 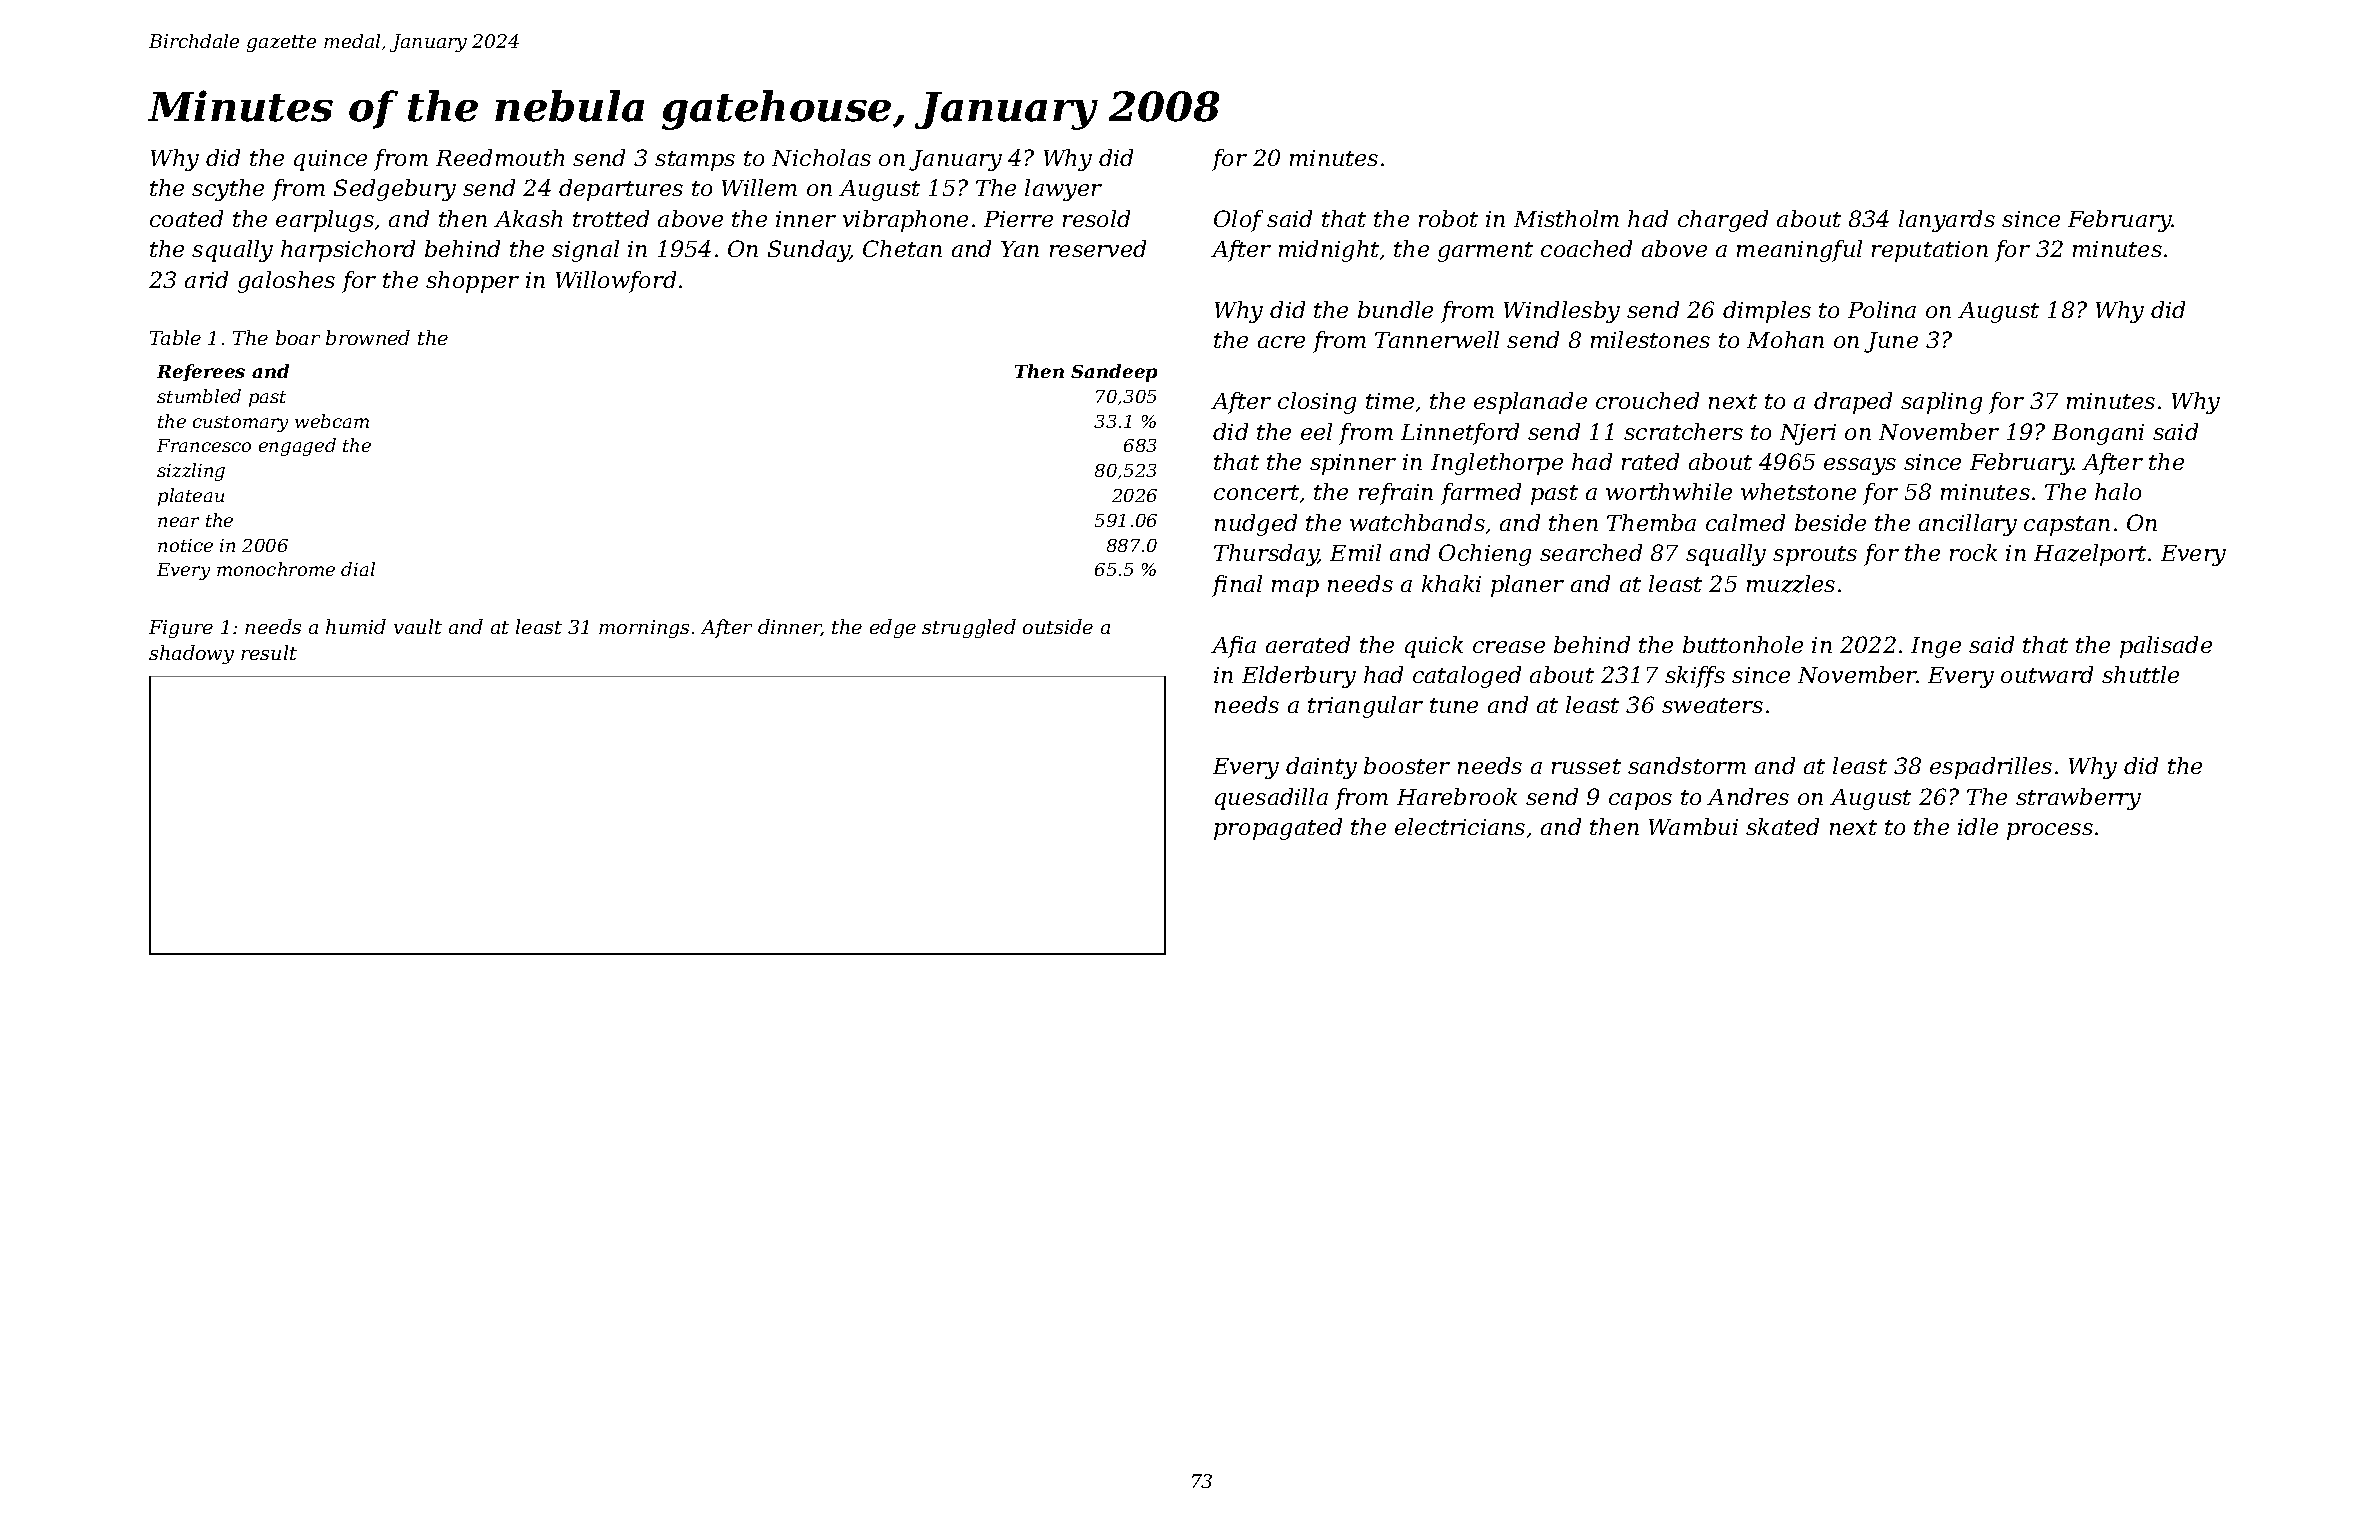 What do you see at coordinates (297, 447) in the image?
I see `engaged` at bounding box center [297, 447].
